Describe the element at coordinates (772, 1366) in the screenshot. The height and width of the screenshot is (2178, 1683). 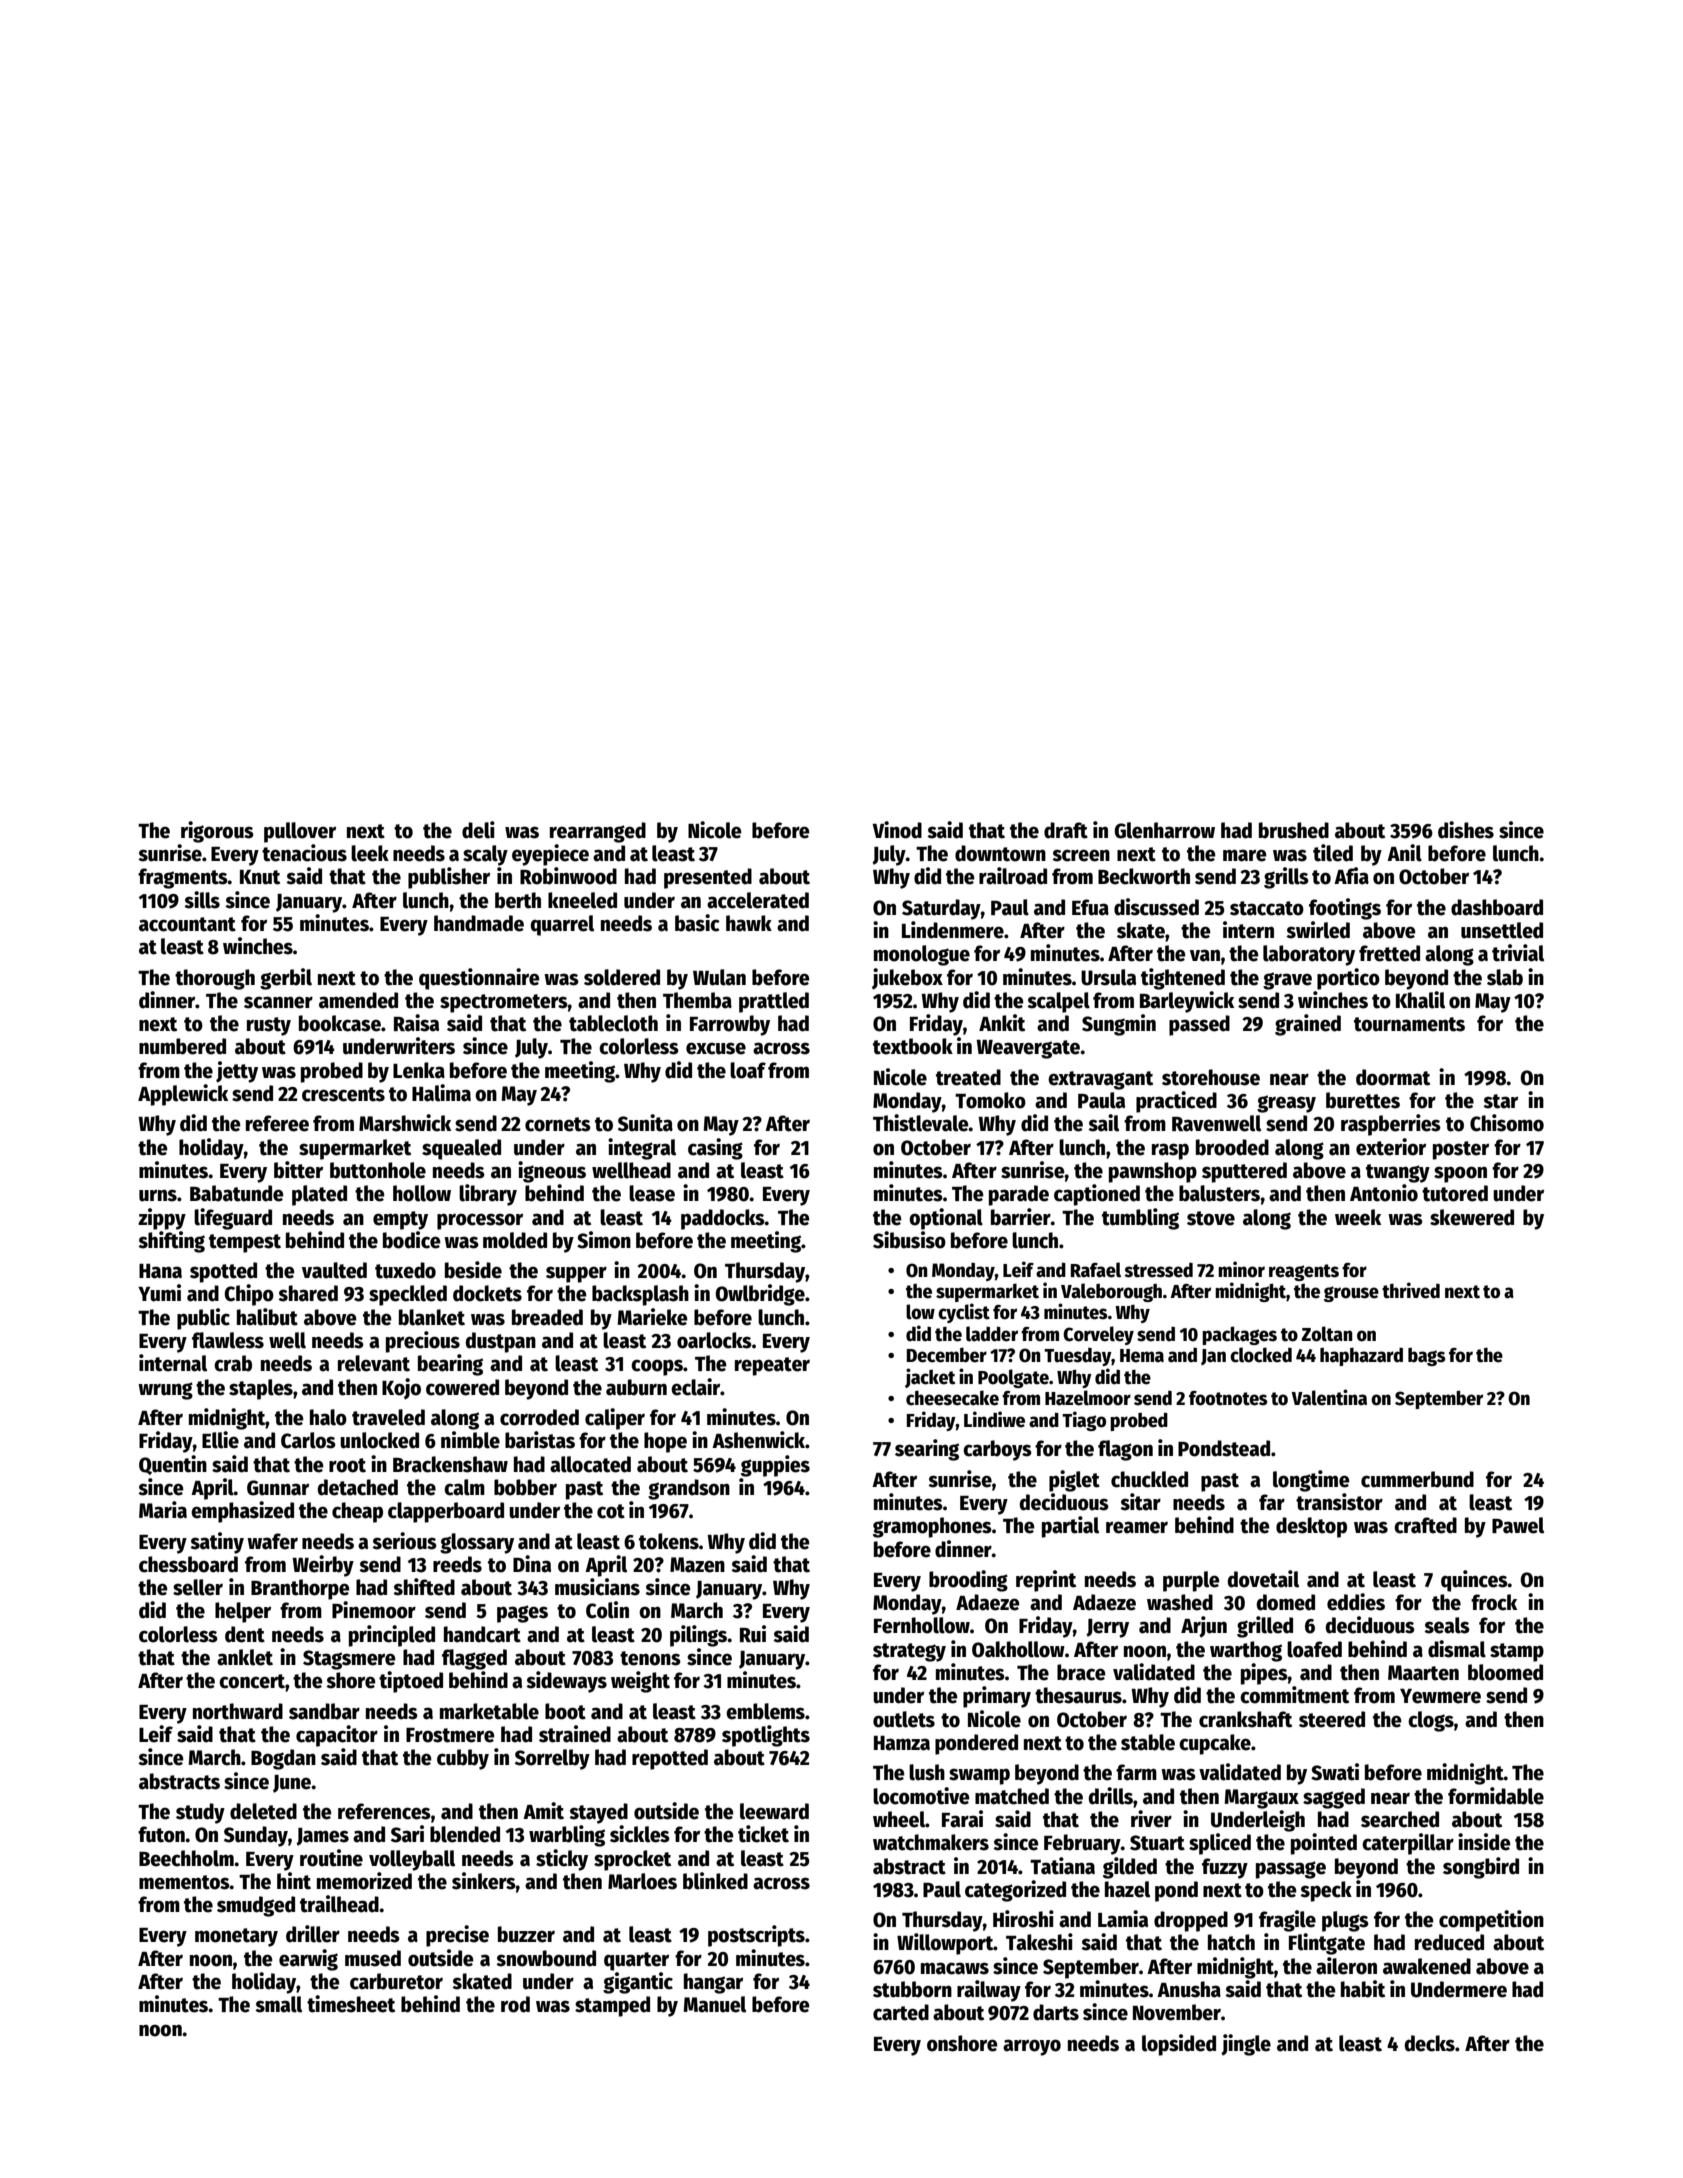
I see `repeater` at that location.
